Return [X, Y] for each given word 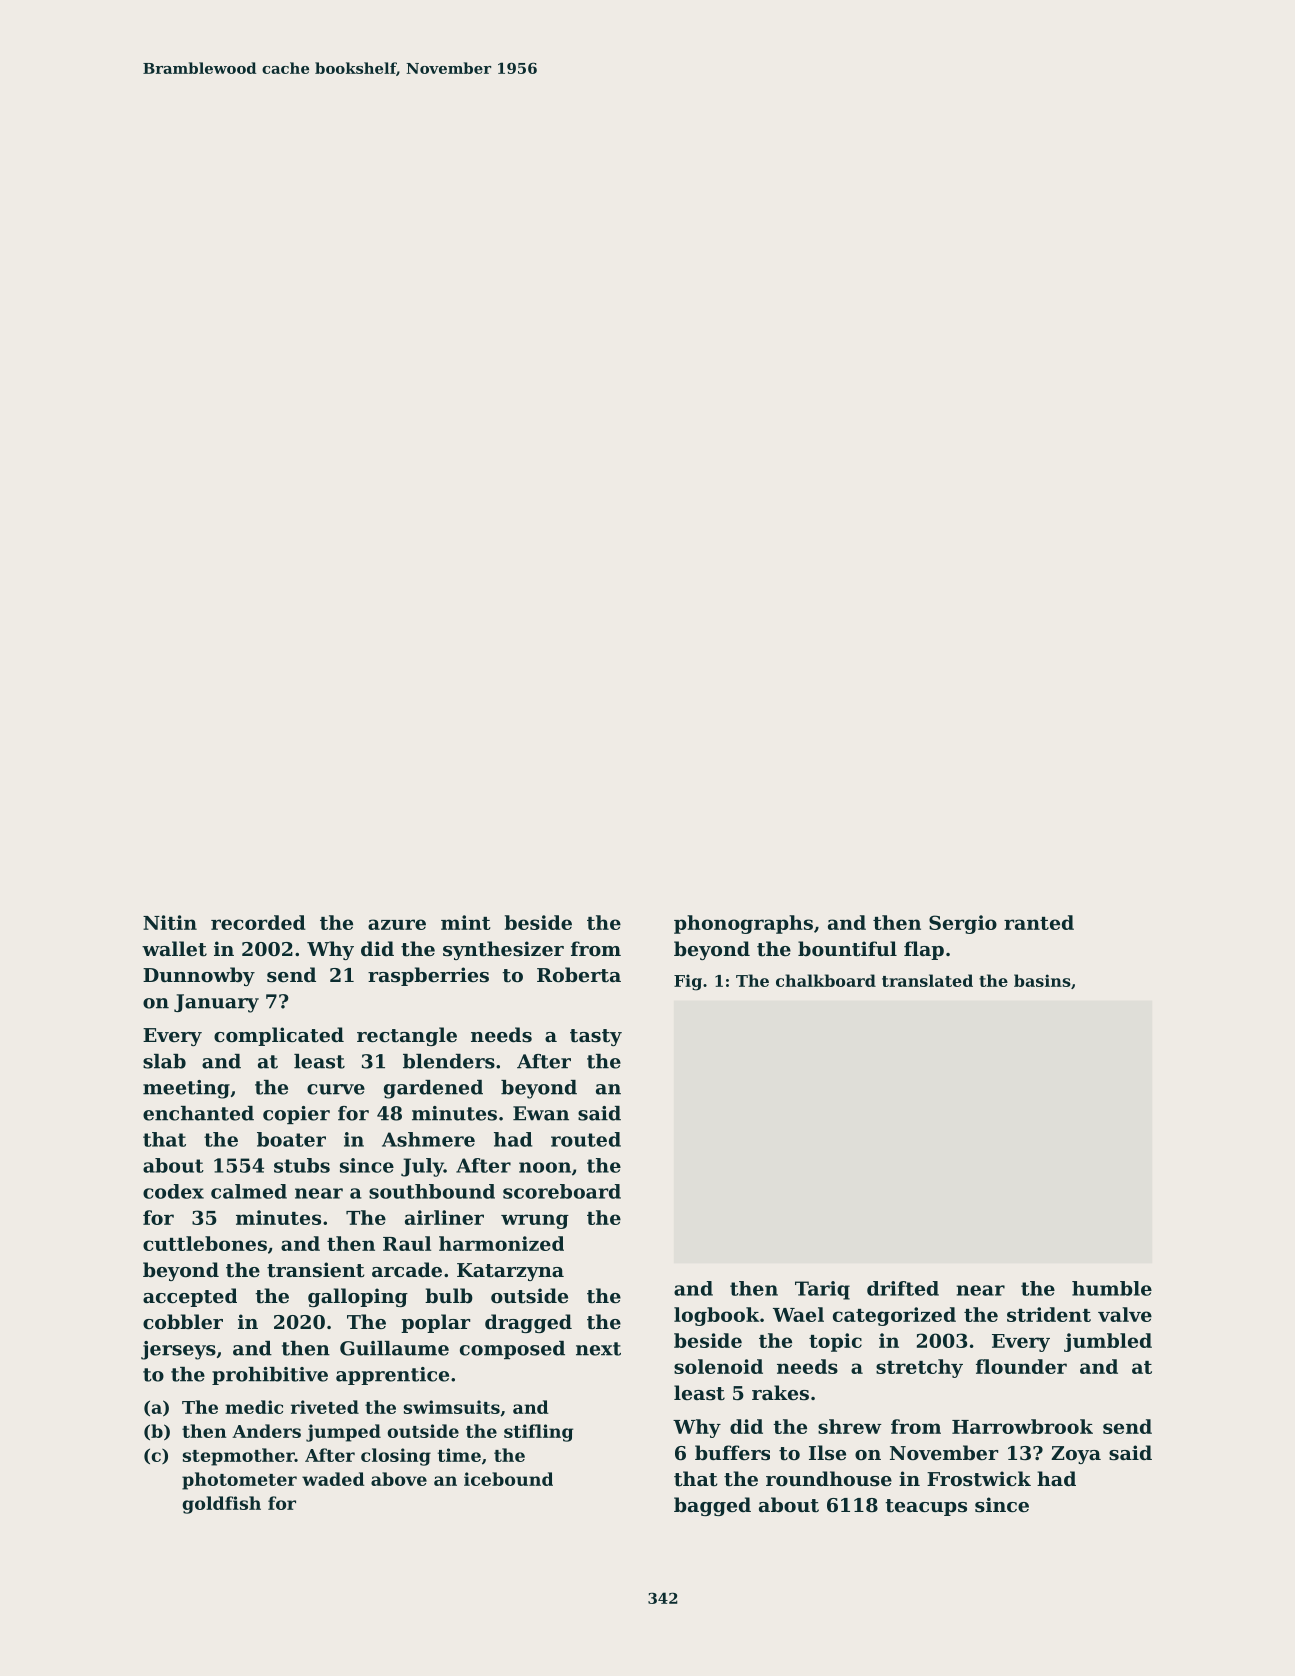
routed [586, 1139]
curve [336, 1089]
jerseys [178, 1350]
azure [397, 924]
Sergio [963, 924]
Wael [798, 1314]
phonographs [743, 924]
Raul [407, 1243]
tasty [596, 1037]
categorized [894, 1316]
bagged [712, 1506]
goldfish [221, 1505]
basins [1042, 980]
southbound [432, 1191]
